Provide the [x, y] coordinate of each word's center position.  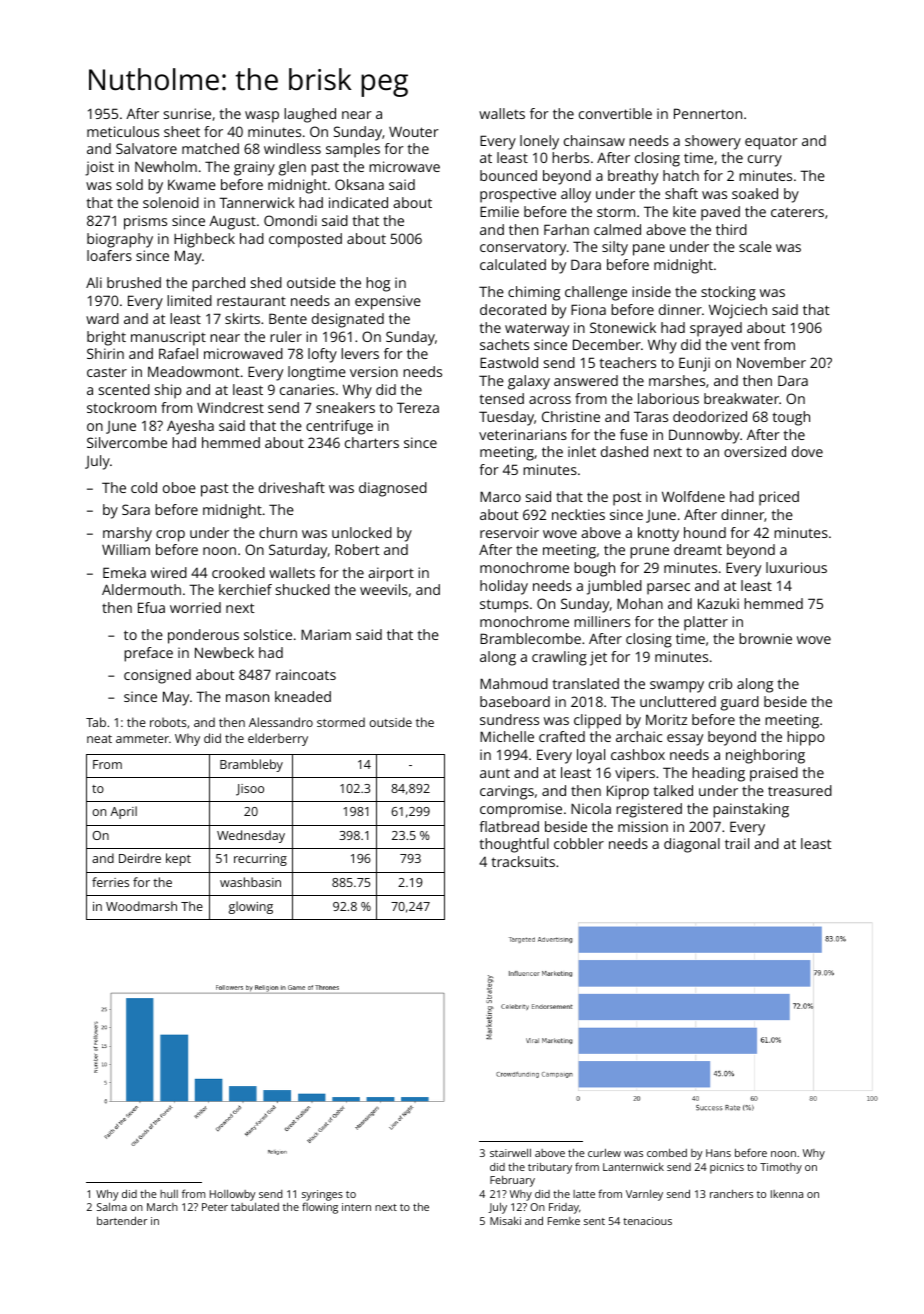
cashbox [638, 754]
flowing [320, 1208]
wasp [262, 117]
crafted [562, 736]
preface [148, 654]
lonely [539, 142]
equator [771, 143]
